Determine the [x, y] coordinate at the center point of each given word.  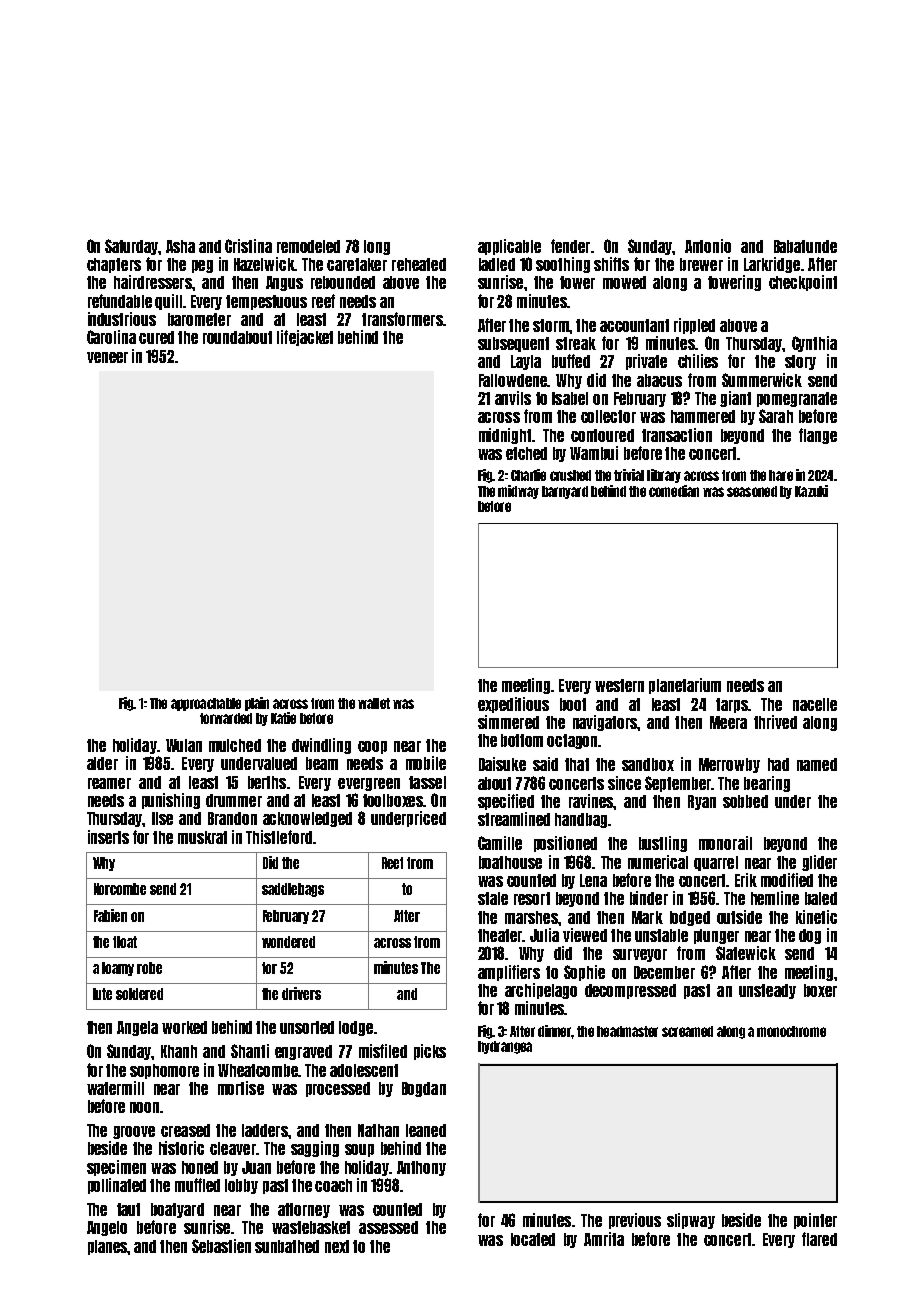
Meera [728, 722]
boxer [820, 990]
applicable [509, 247]
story [800, 362]
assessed [388, 1227]
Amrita [604, 1239]
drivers [301, 993]
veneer [107, 357]
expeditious [513, 705]
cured [156, 337]
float [125, 942]
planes [108, 1247]
